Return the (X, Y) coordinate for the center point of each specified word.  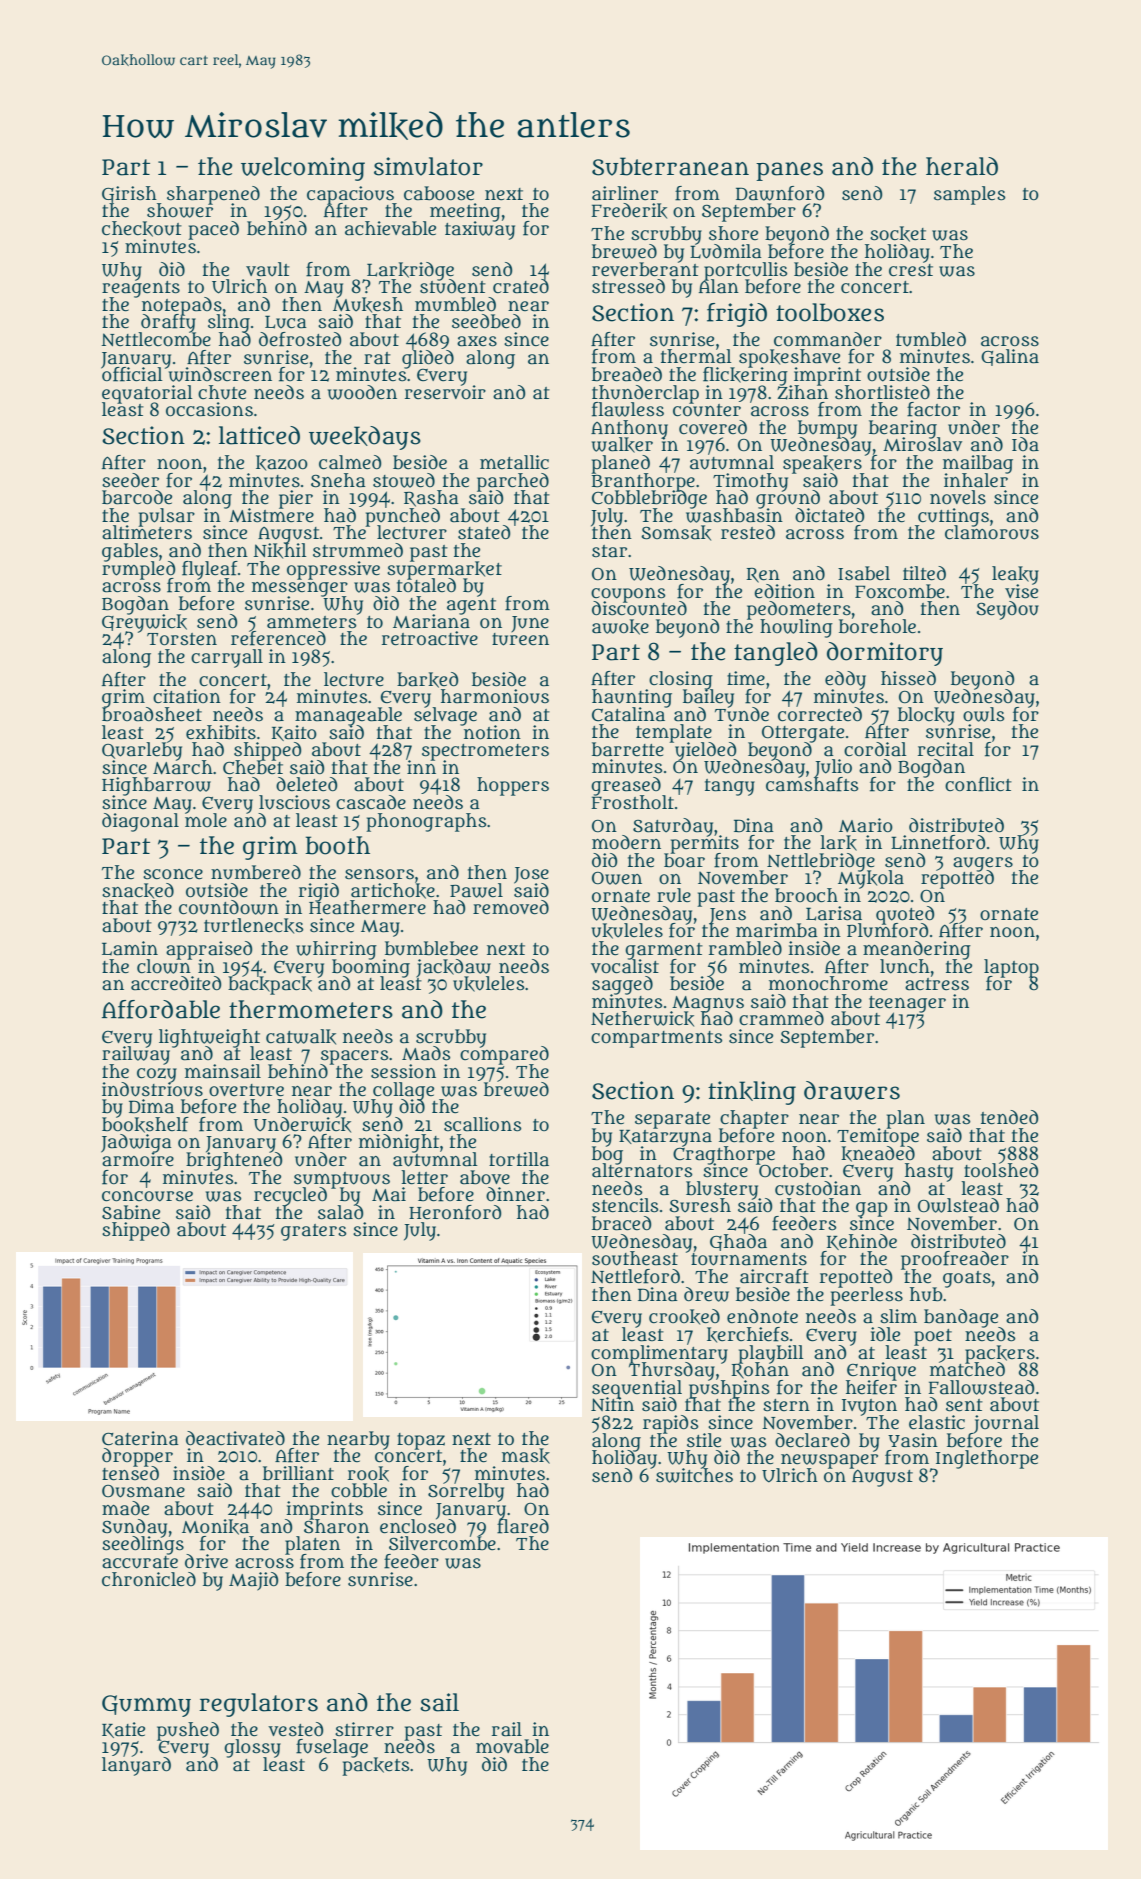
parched (513, 481)
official (132, 375)
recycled (290, 1196)
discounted (639, 608)
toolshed (1001, 1170)
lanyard (136, 1766)
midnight (399, 1143)
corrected (820, 714)
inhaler (976, 480)
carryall (227, 658)
